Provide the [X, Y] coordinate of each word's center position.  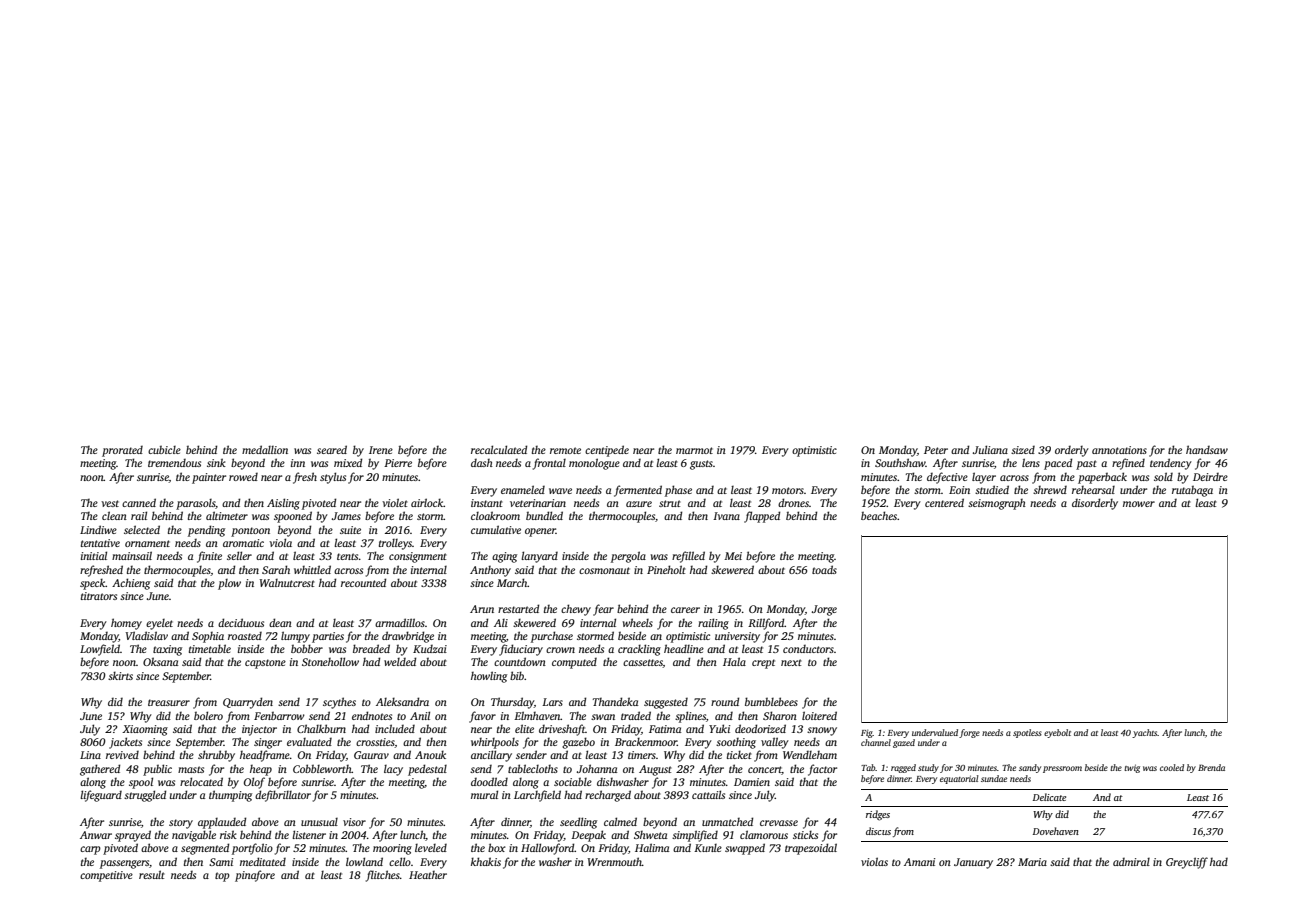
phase [678, 491]
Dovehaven [1056, 831]
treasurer [169, 702]
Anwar [96, 835]
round [725, 701]
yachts [1145, 733]
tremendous [174, 463]
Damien [752, 782]
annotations [1119, 450]
